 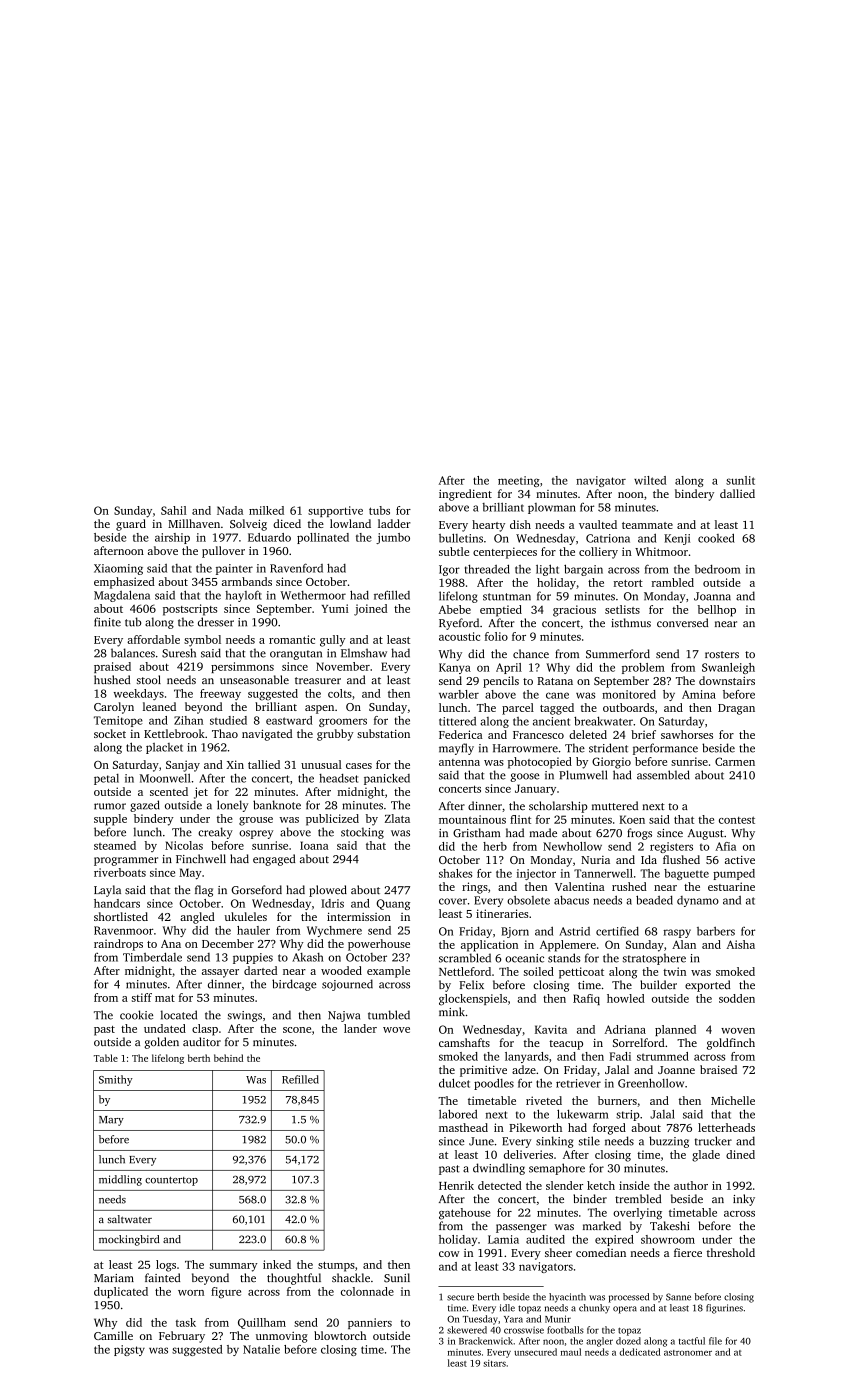 What do you see at coordinates (230, 510) in the screenshot?
I see `Nada` at bounding box center [230, 510].
